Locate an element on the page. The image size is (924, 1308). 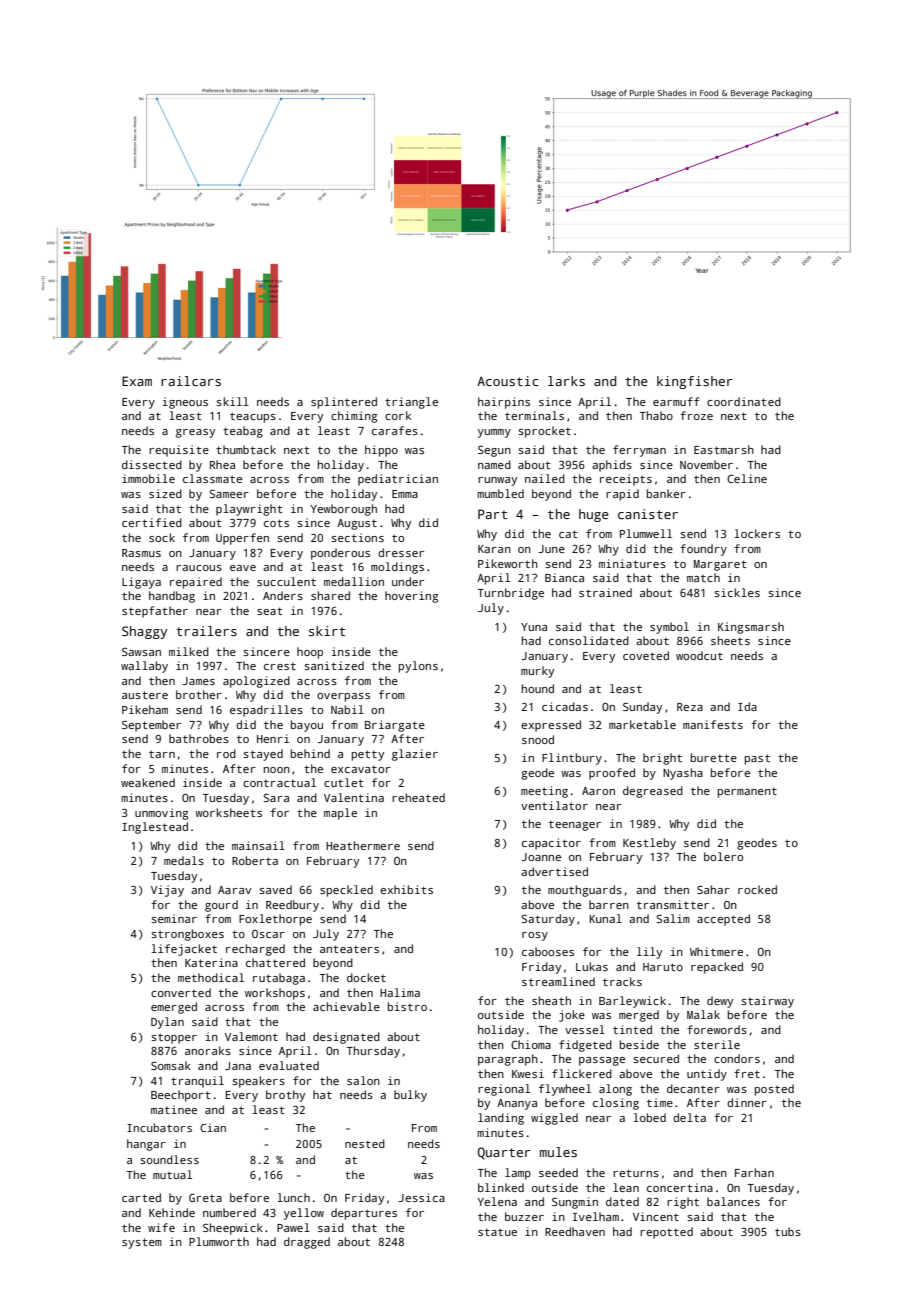
bayou is located at coordinates (307, 726).
